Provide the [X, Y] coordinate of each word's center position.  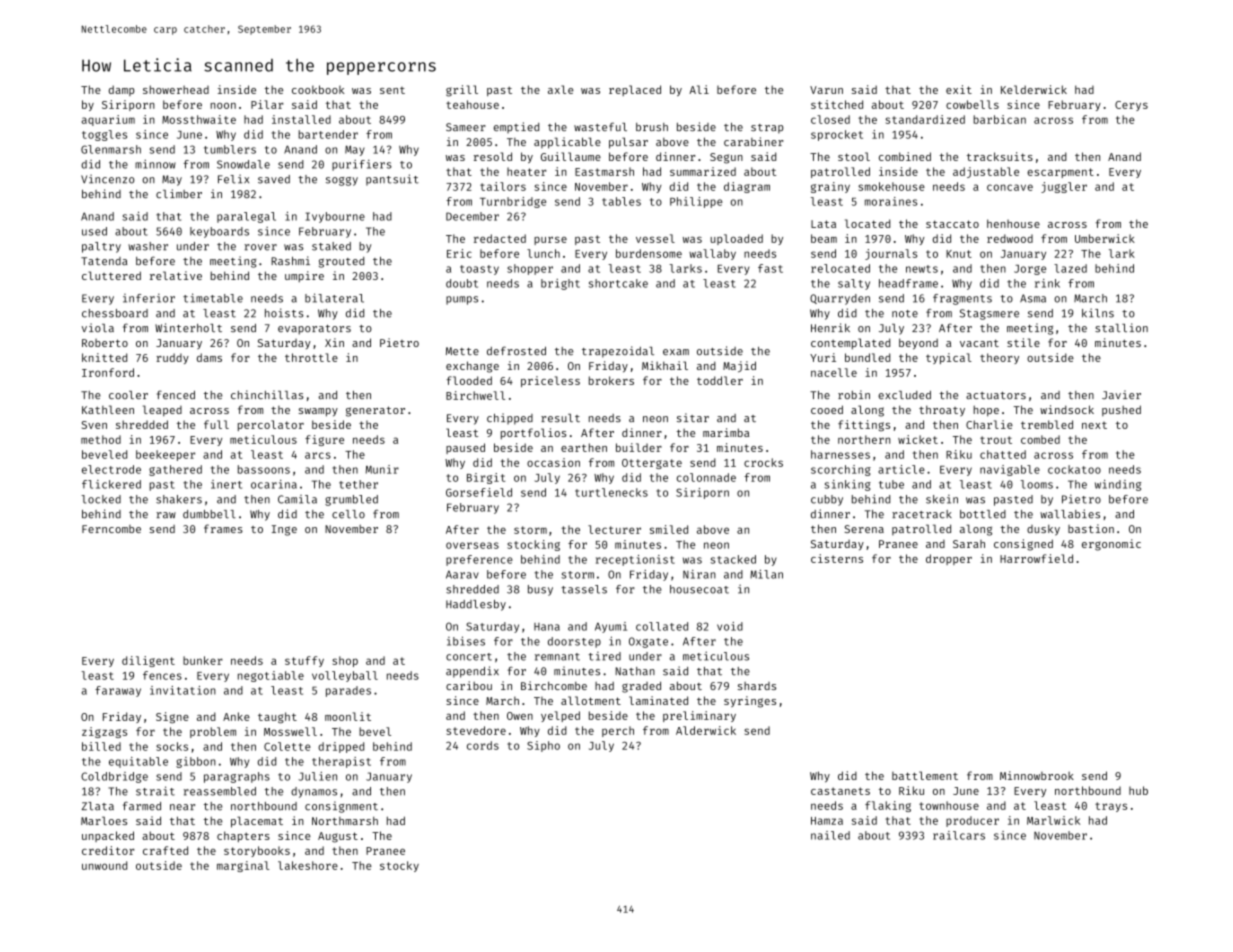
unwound [104, 865]
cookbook [318, 89]
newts [922, 269]
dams [209, 357]
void [730, 626]
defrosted [516, 350]
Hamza [827, 821]
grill [462, 91]
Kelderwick [1034, 89]
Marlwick [1053, 820]
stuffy [304, 661]
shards [757, 686]
